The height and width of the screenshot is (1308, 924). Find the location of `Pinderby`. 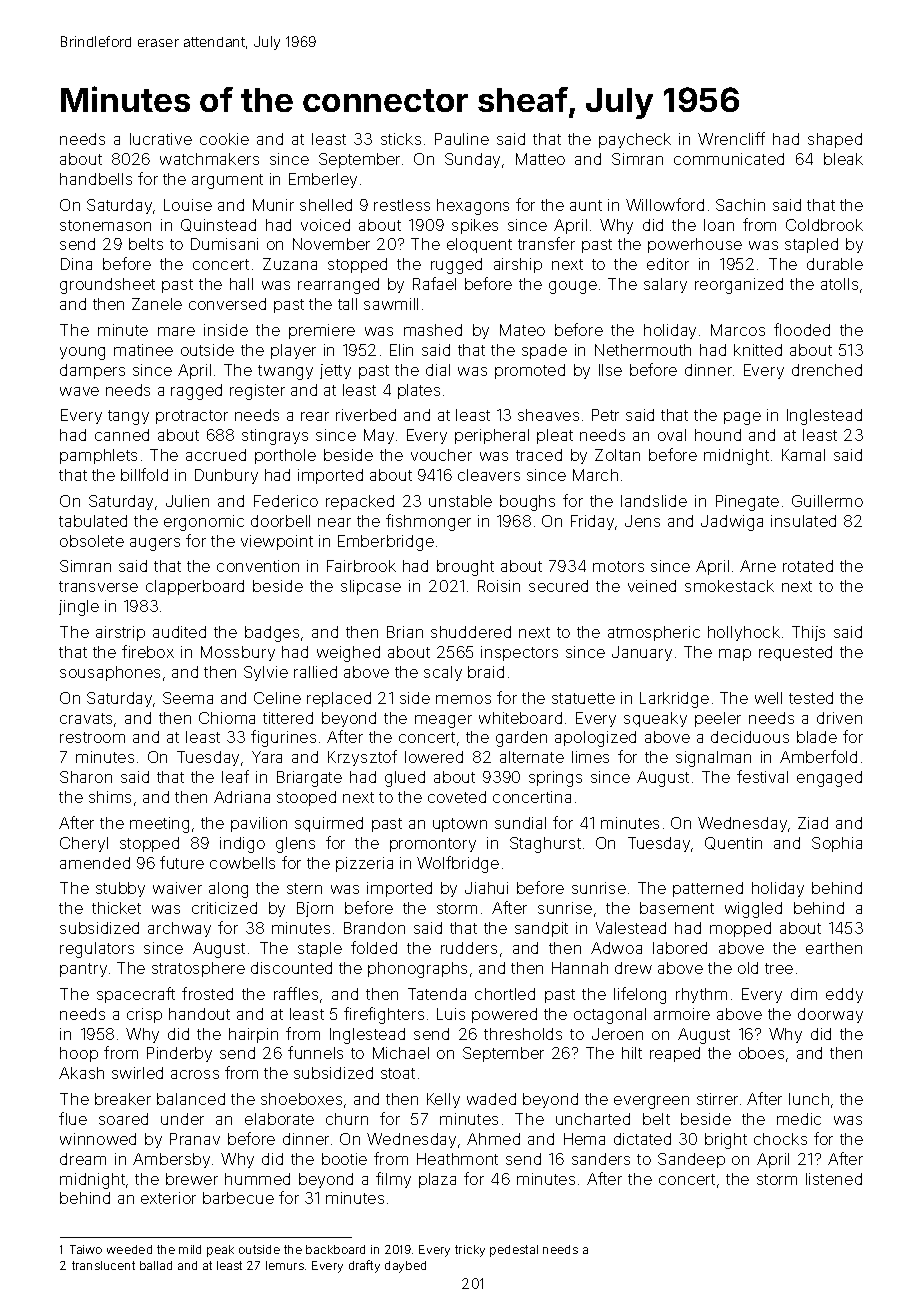

Pinderby is located at coordinates (179, 1054).
